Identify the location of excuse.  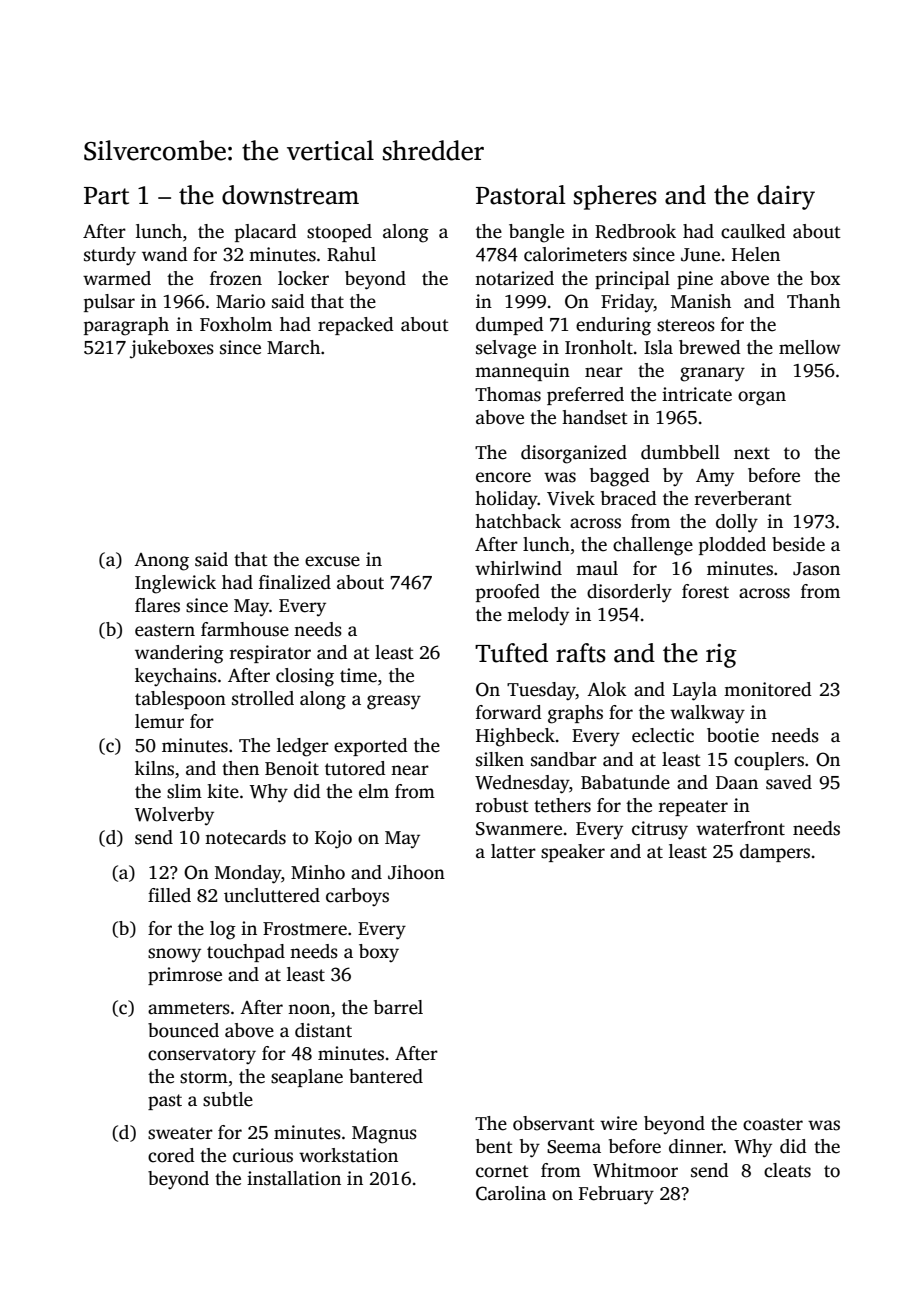
(332, 561).
